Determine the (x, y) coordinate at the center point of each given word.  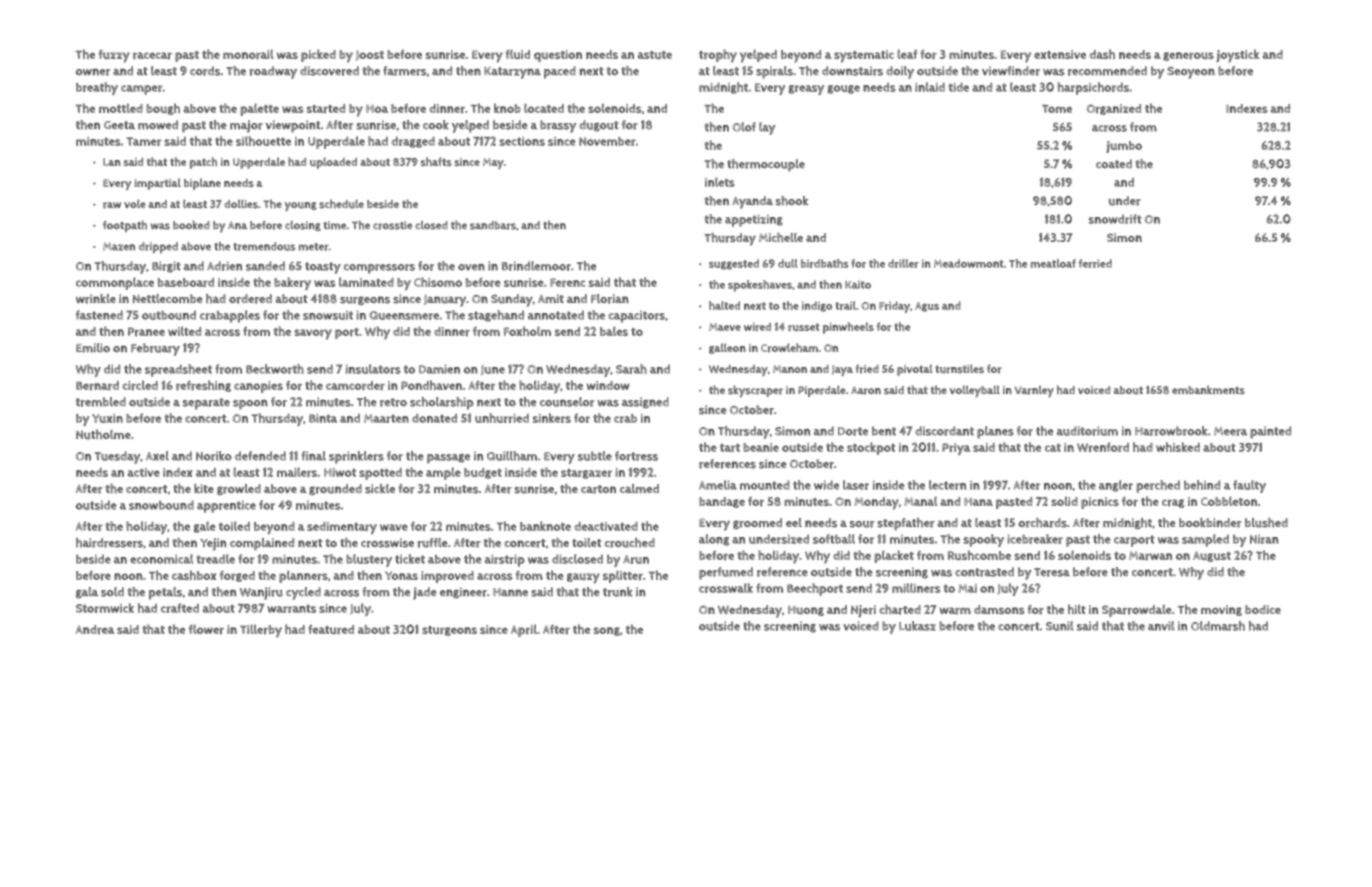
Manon (790, 369)
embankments (1208, 390)
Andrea (95, 629)
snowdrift (1115, 219)
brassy (558, 126)
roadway (273, 72)
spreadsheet (178, 370)
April (524, 631)
